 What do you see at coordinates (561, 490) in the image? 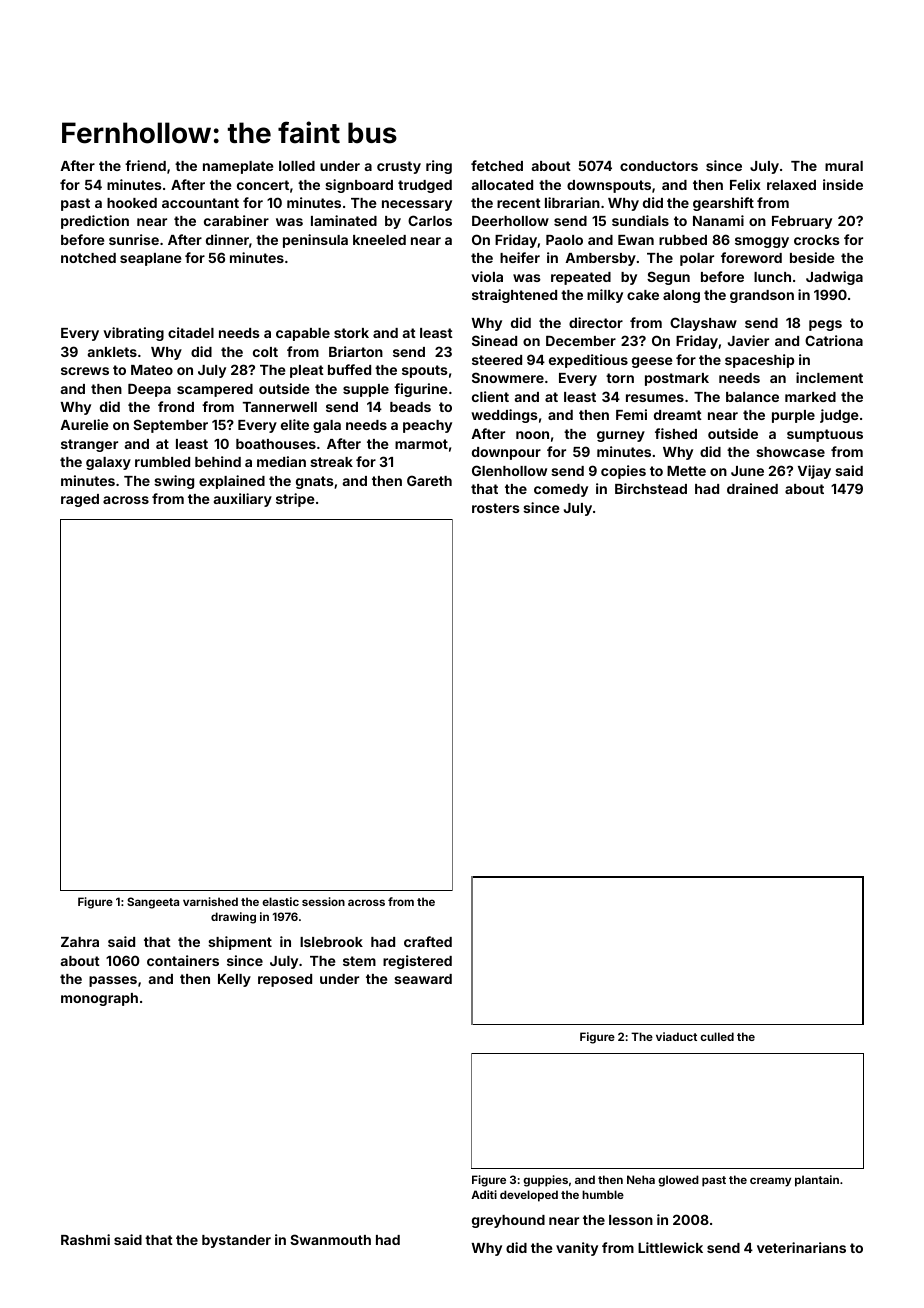
I see `comedy` at bounding box center [561, 490].
